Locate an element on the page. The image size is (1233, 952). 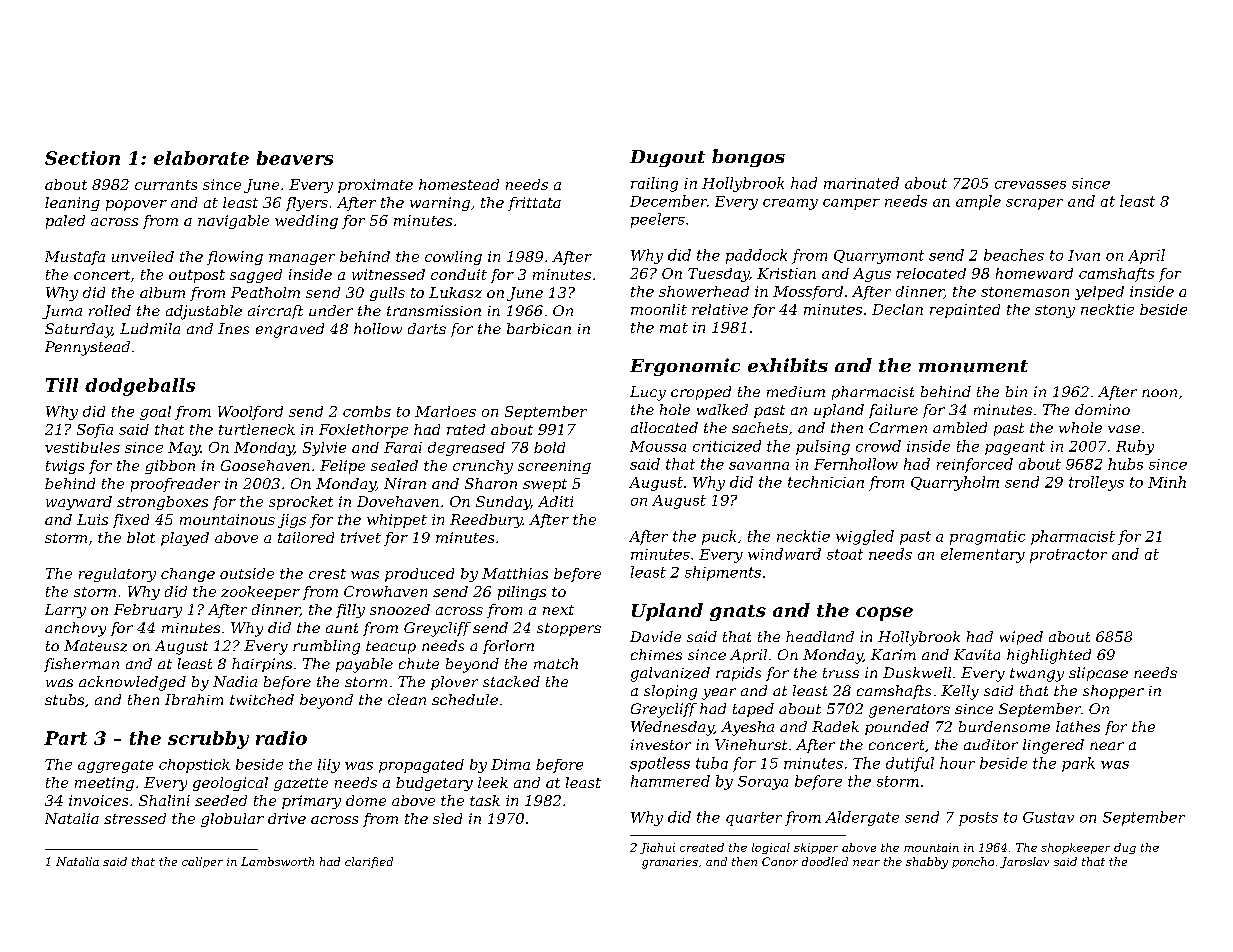
peelers is located at coordinates (658, 220).
